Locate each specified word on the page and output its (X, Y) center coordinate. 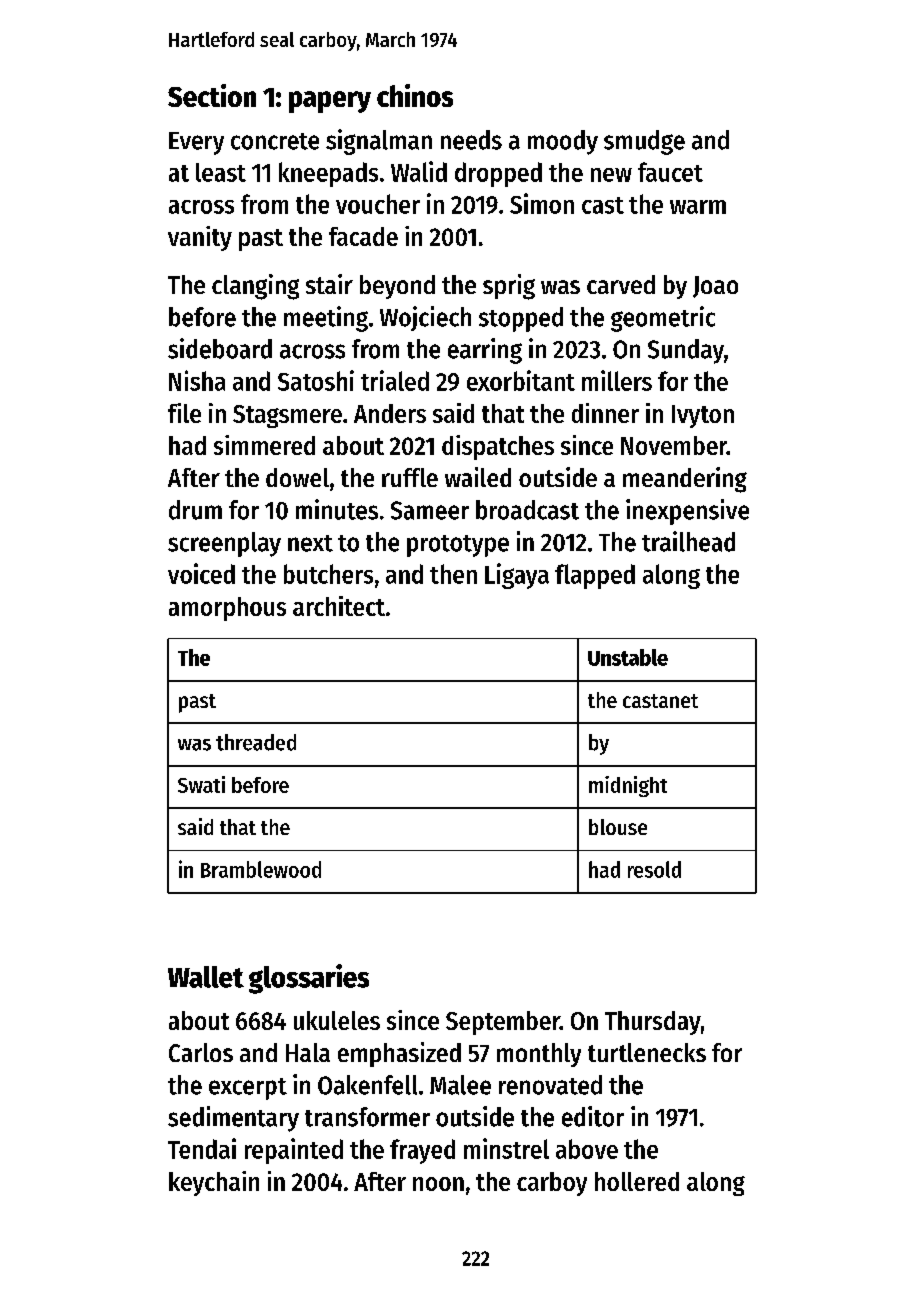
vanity (200, 238)
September (503, 1023)
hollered (637, 1181)
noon (438, 1184)
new (611, 175)
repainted (294, 1151)
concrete (275, 141)
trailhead (688, 541)
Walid (419, 171)
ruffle (410, 477)
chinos (415, 95)
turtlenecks (647, 1052)
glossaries (309, 979)
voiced (201, 573)
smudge (644, 142)
